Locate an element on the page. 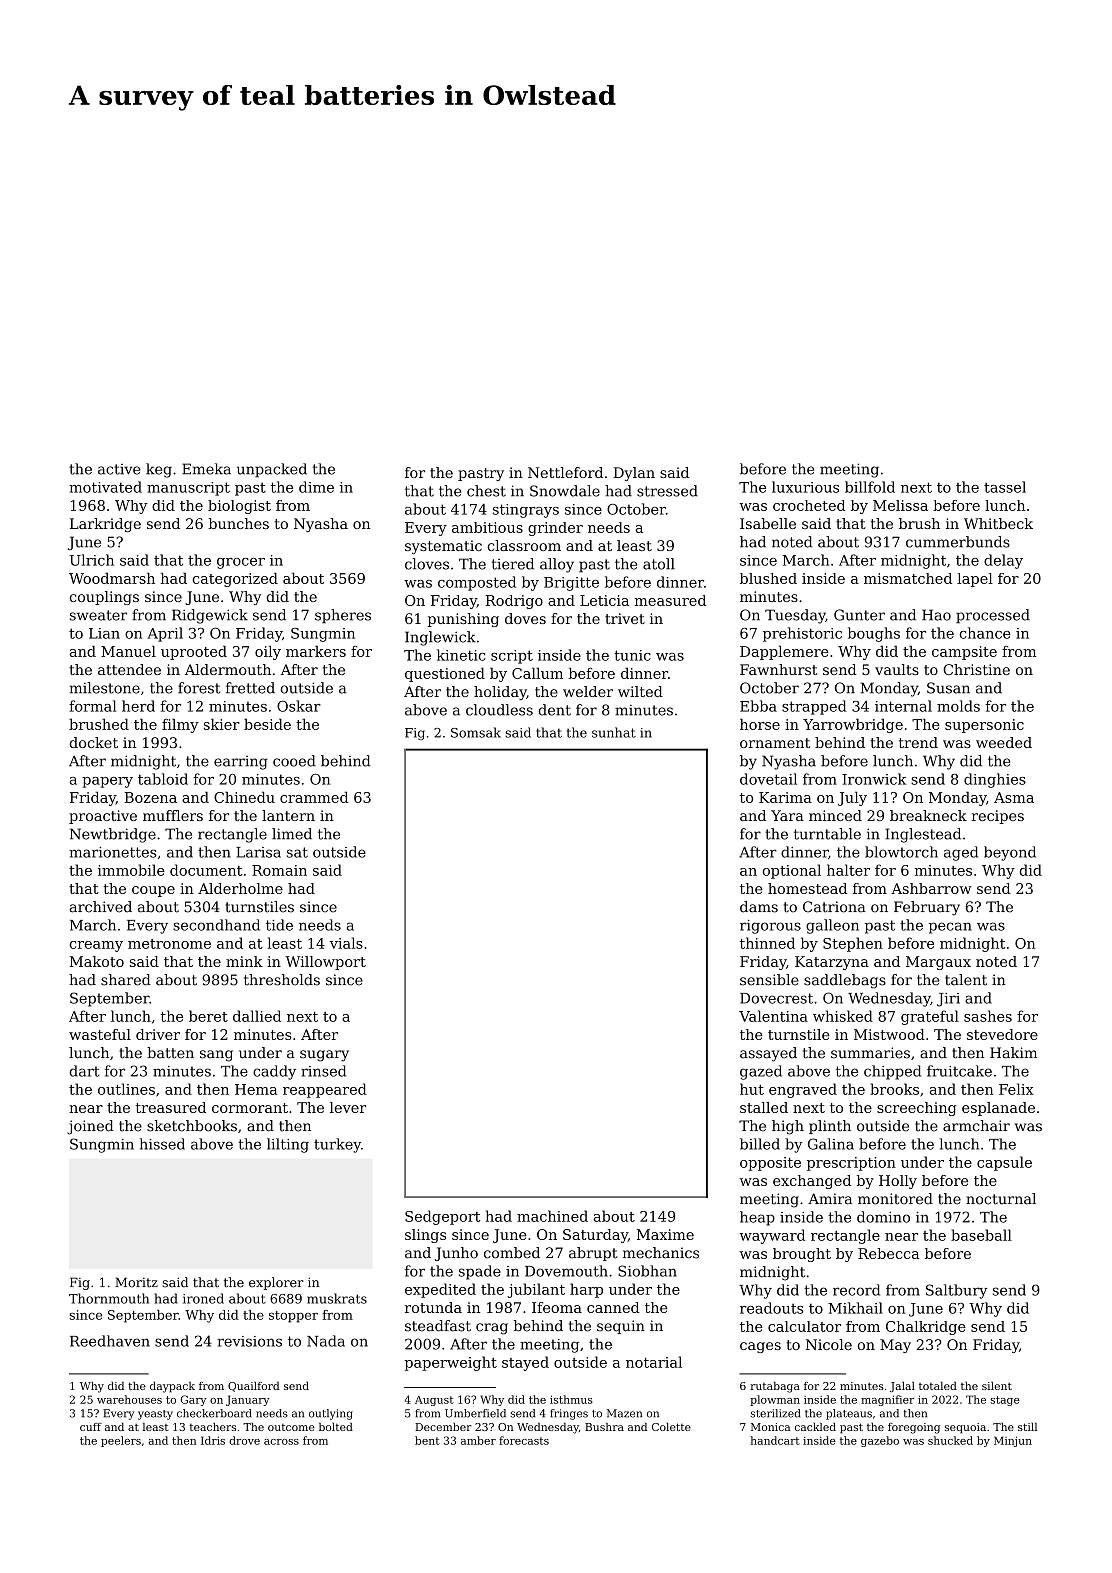 This image has height=1573, width=1112. unpacked is located at coordinates (272, 470).
